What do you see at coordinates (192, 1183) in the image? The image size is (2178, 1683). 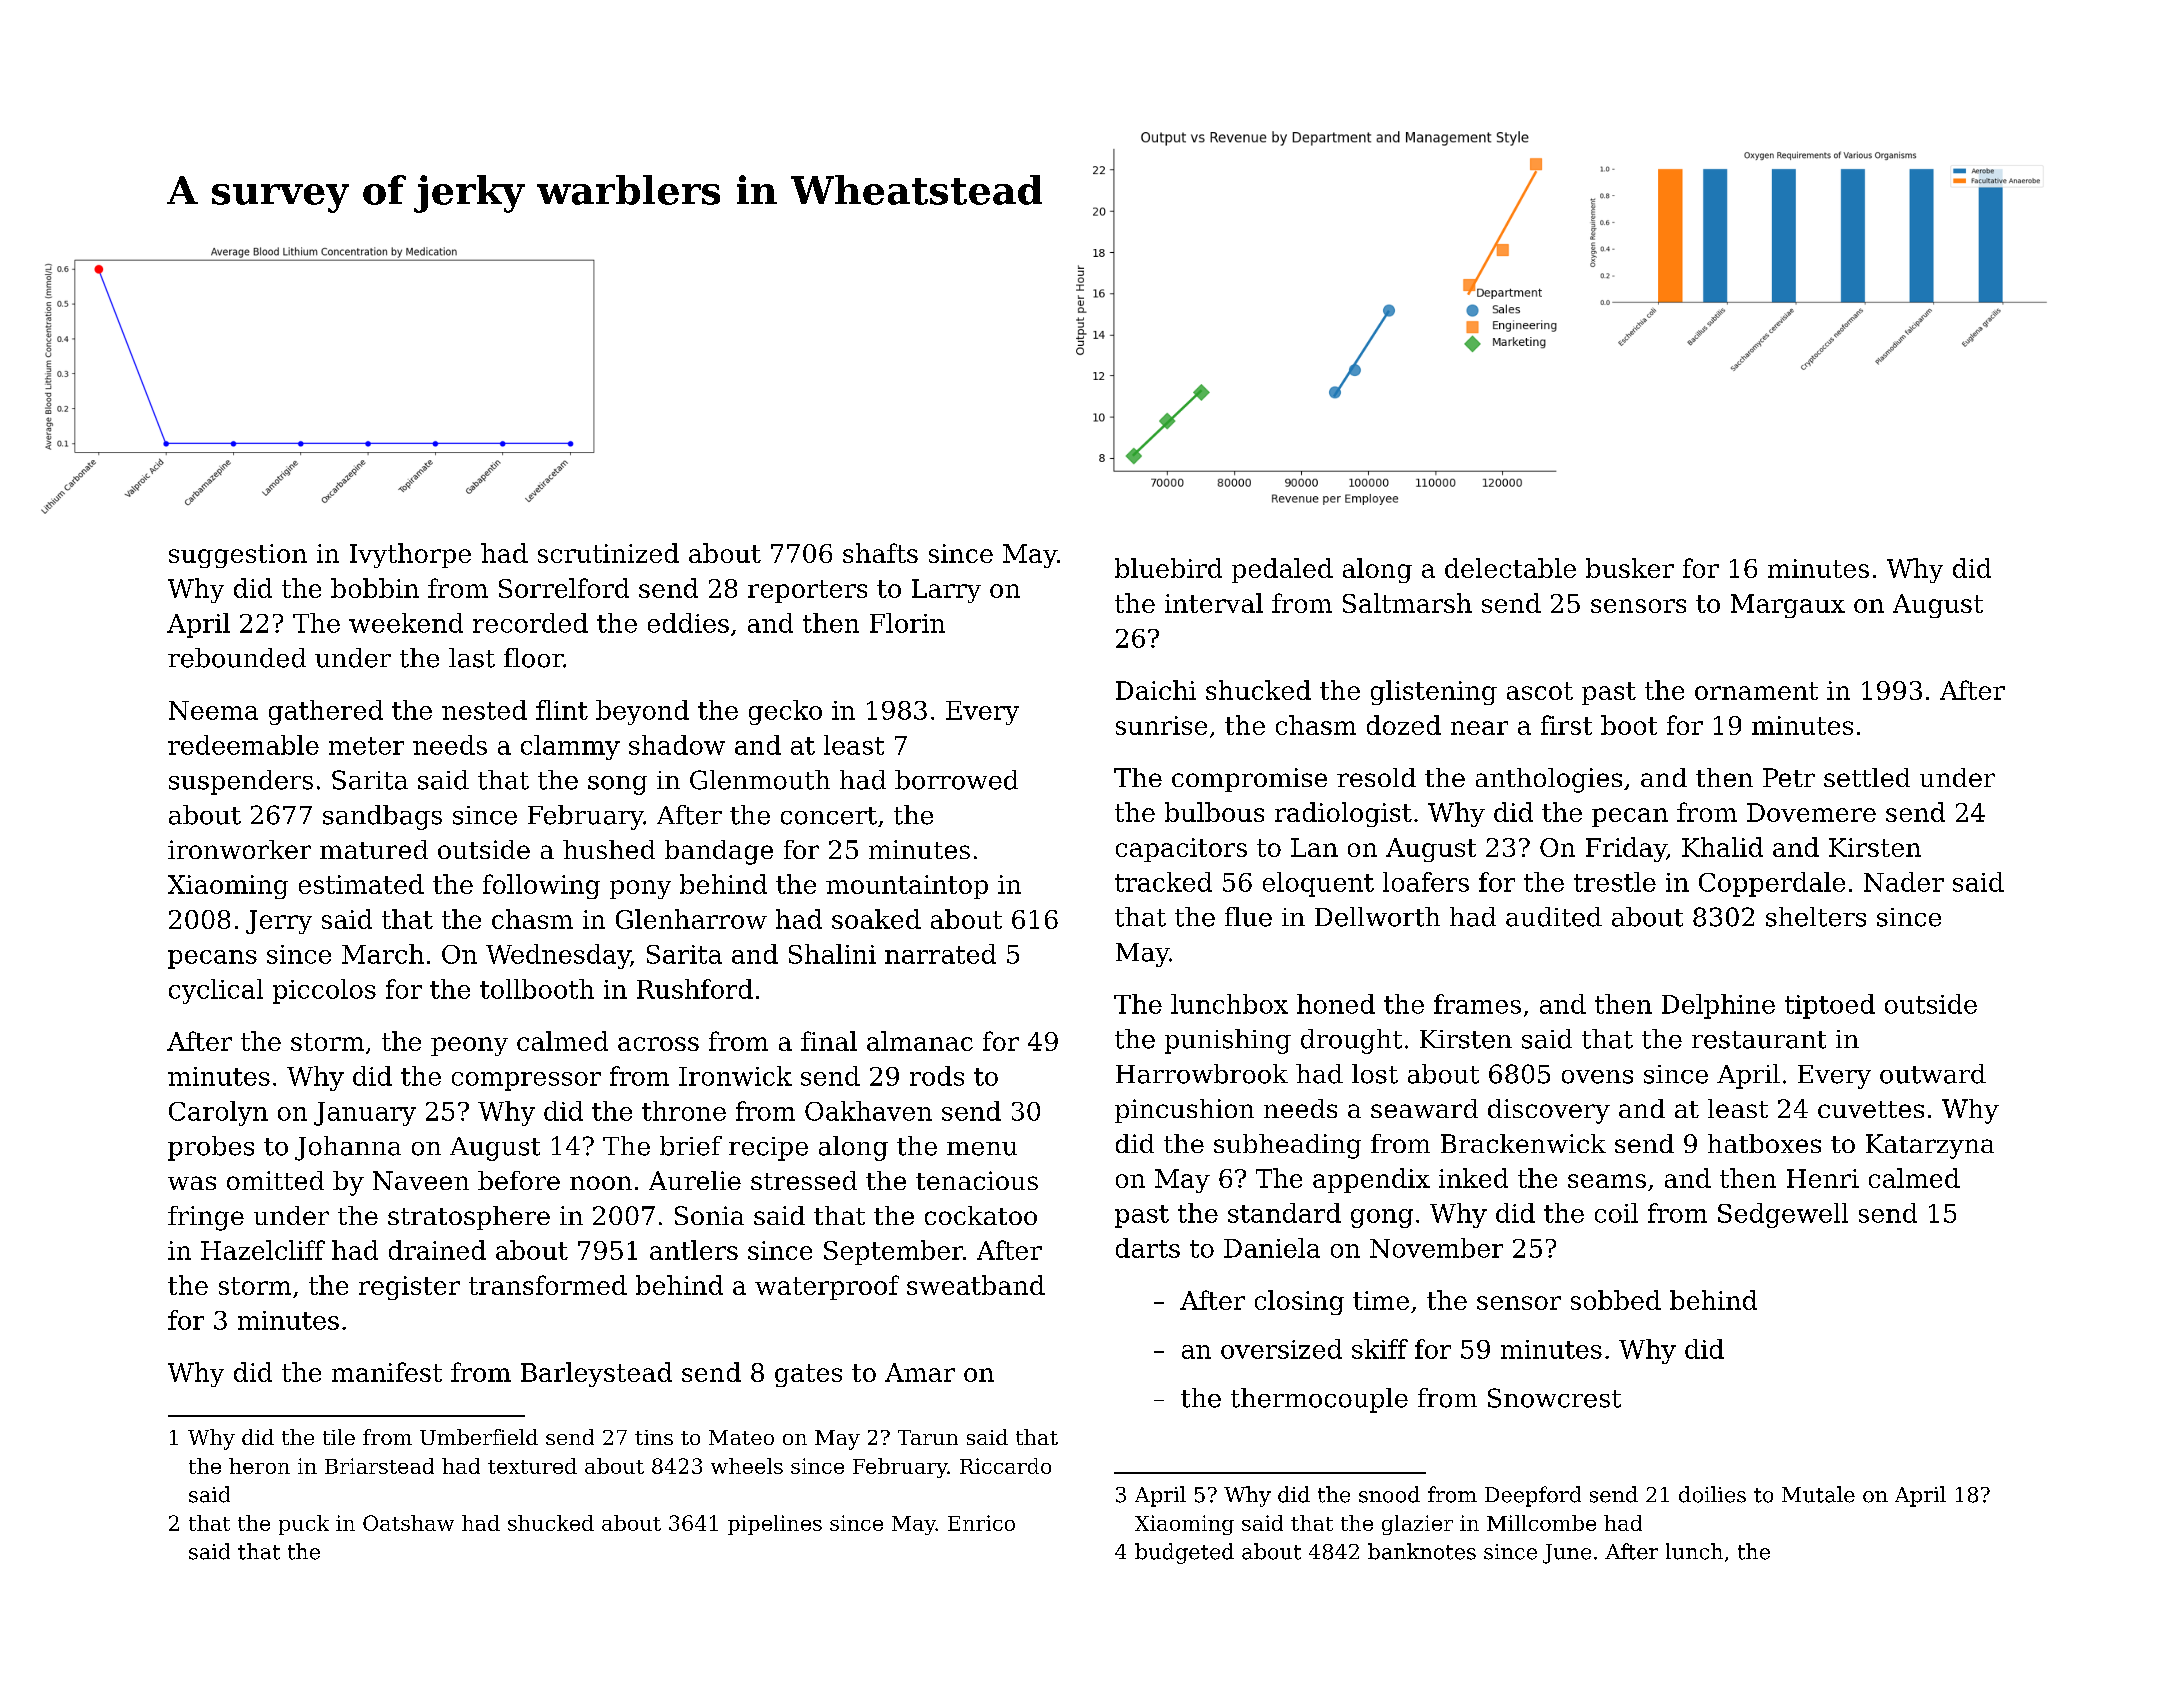 I see `was` at bounding box center [192, 1183].
